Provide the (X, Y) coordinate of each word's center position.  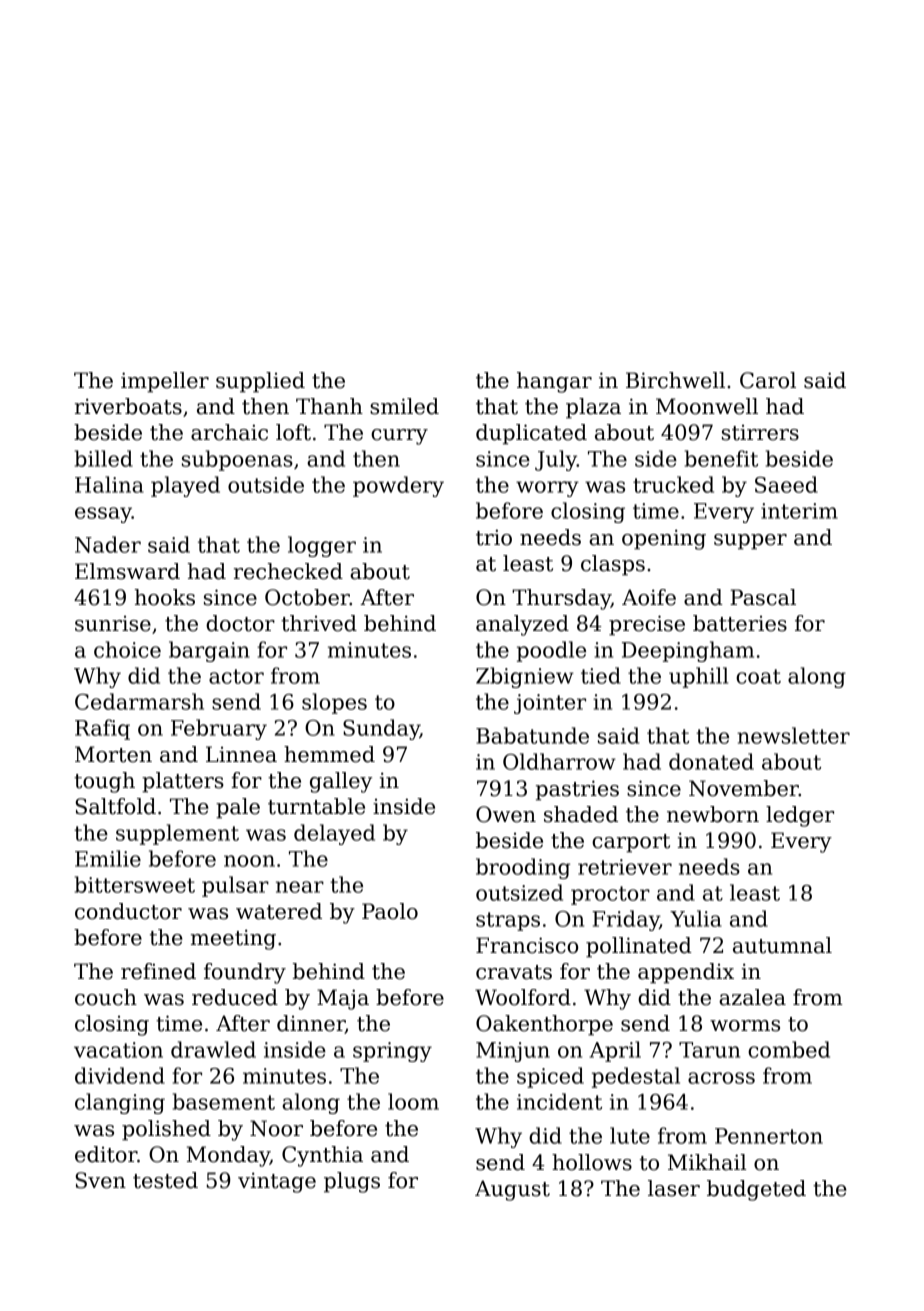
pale (238, 808)
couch (106, 997)
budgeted (756, 1190)
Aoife (649, 597)
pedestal (636, 1077)
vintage (277, 1182)
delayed (334, 834)
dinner (311, 1024)
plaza (593, 408)
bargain (209, 651)
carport (631, 843)
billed (104, 458)
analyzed (522, 625)
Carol (768, 380)
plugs (352, 1182)
